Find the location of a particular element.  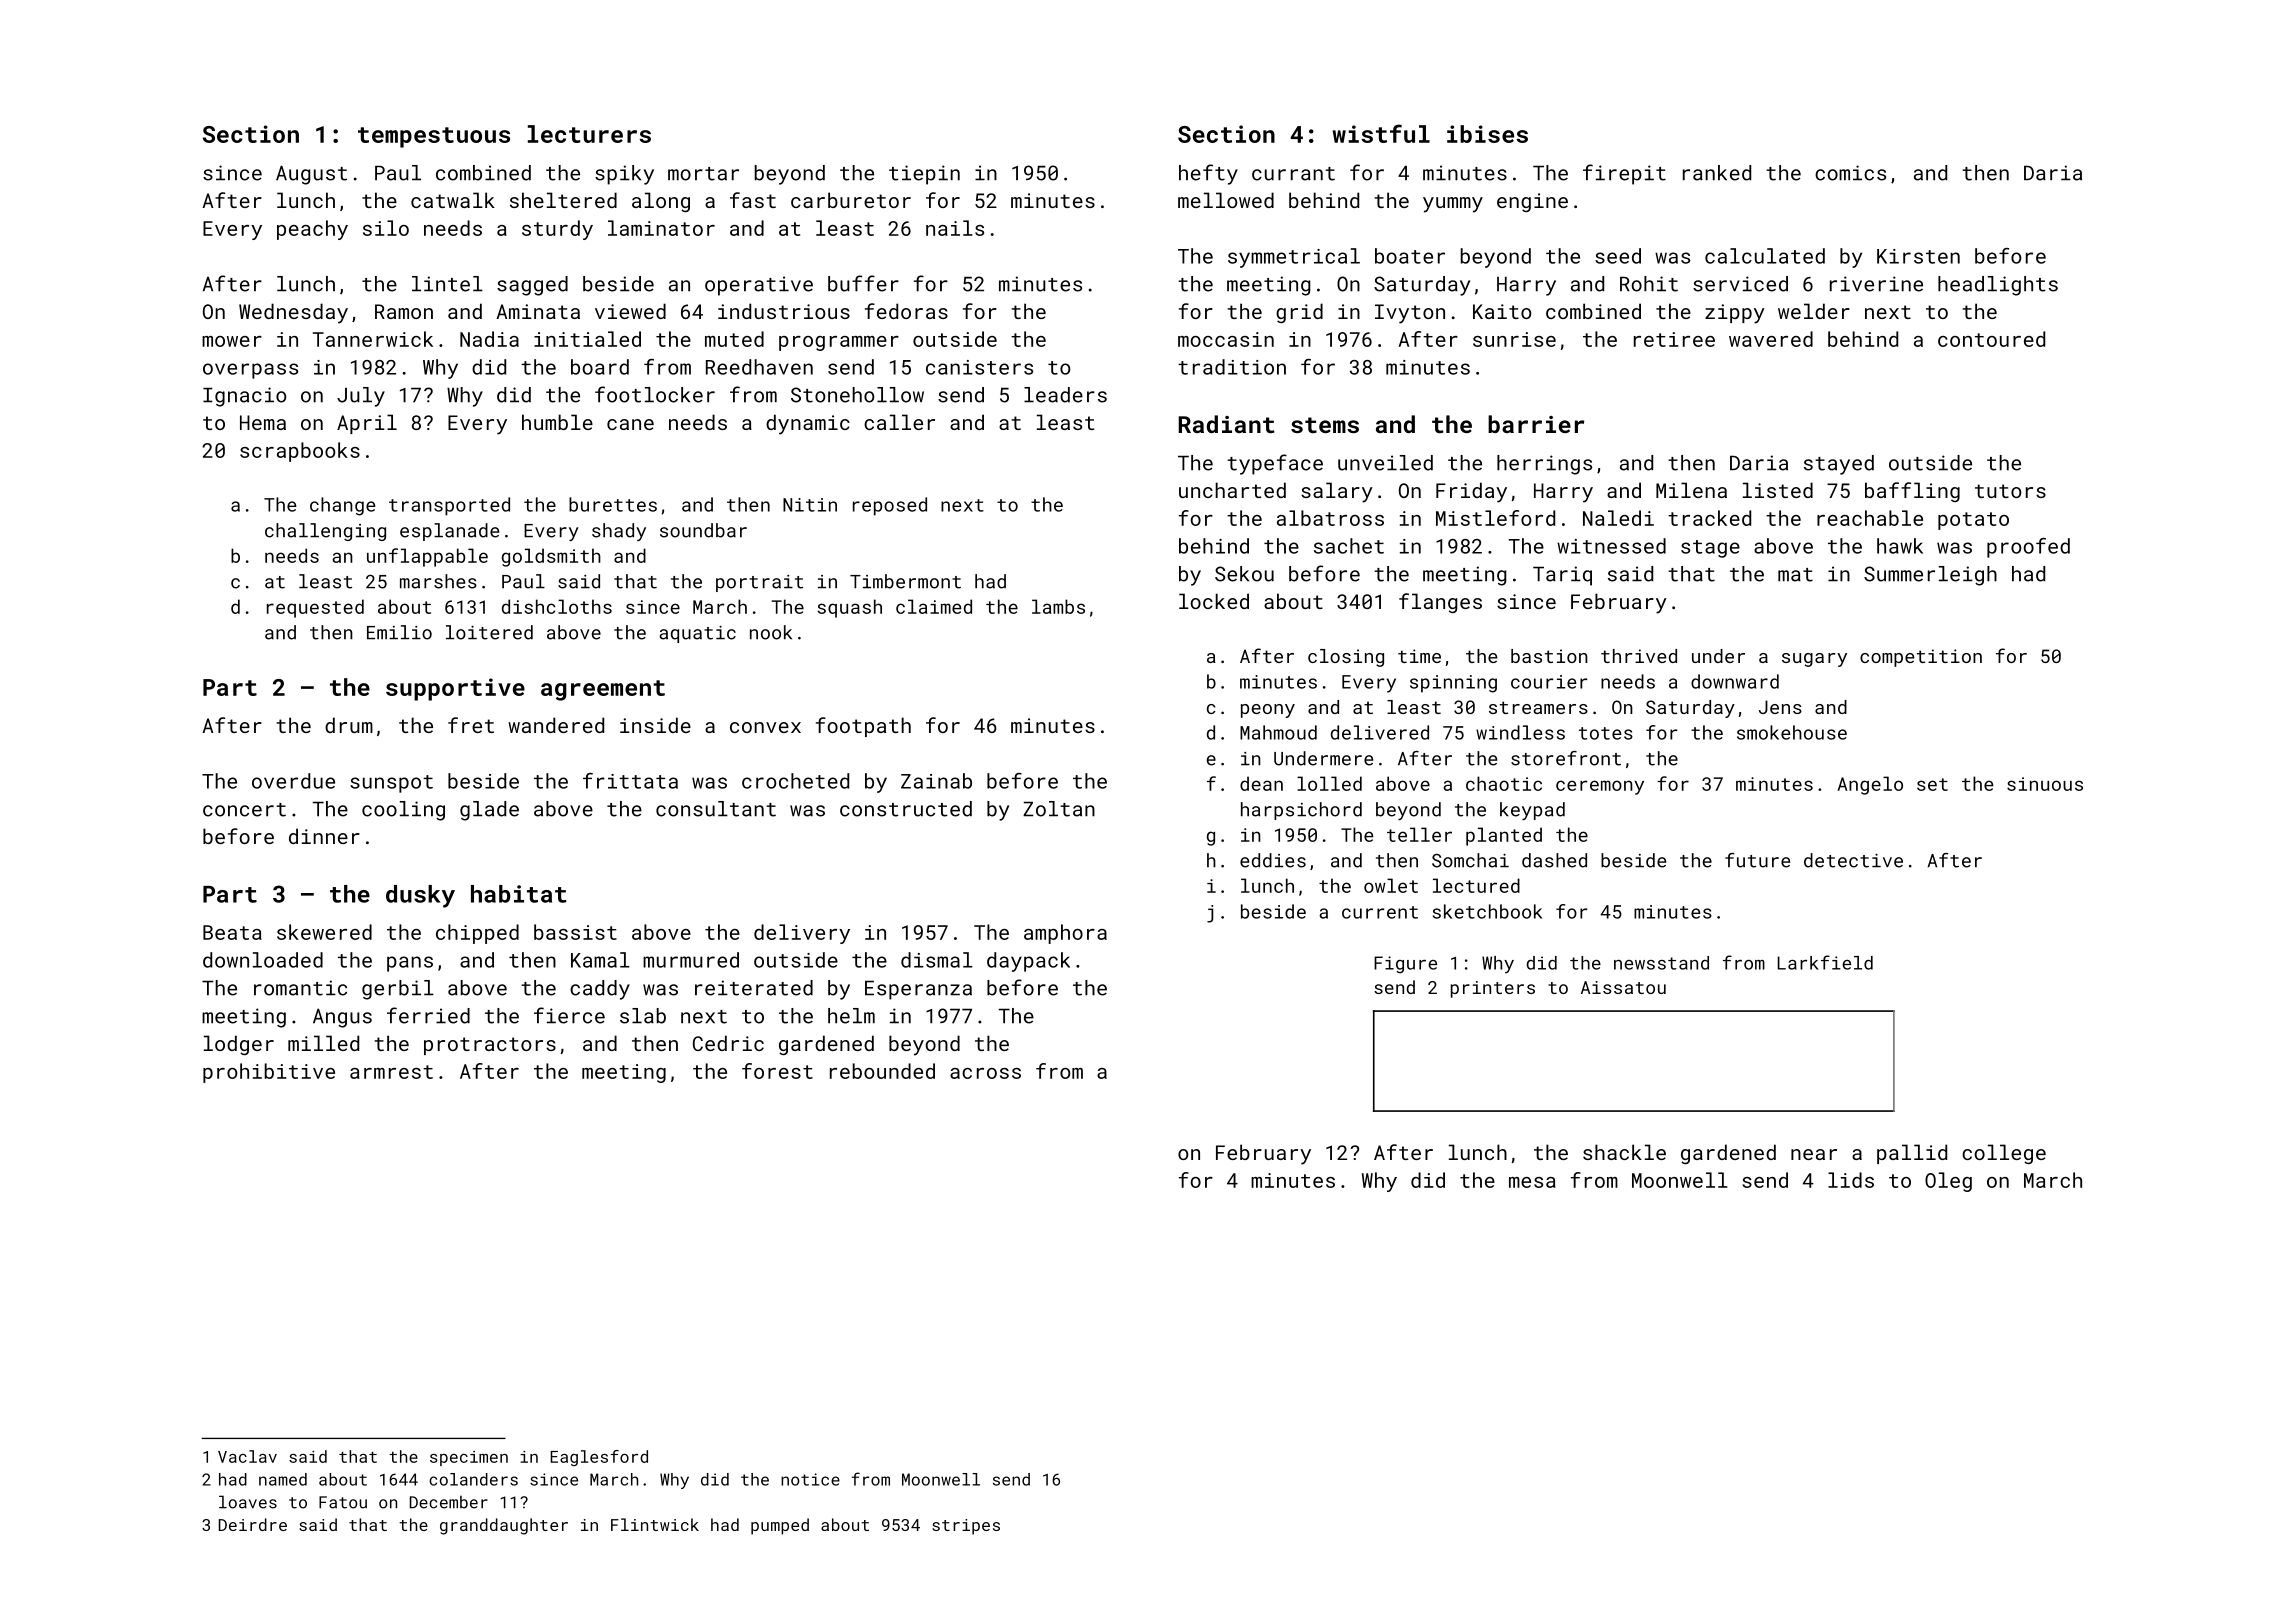

Vaclav is located at coordinates (247, 1456).
